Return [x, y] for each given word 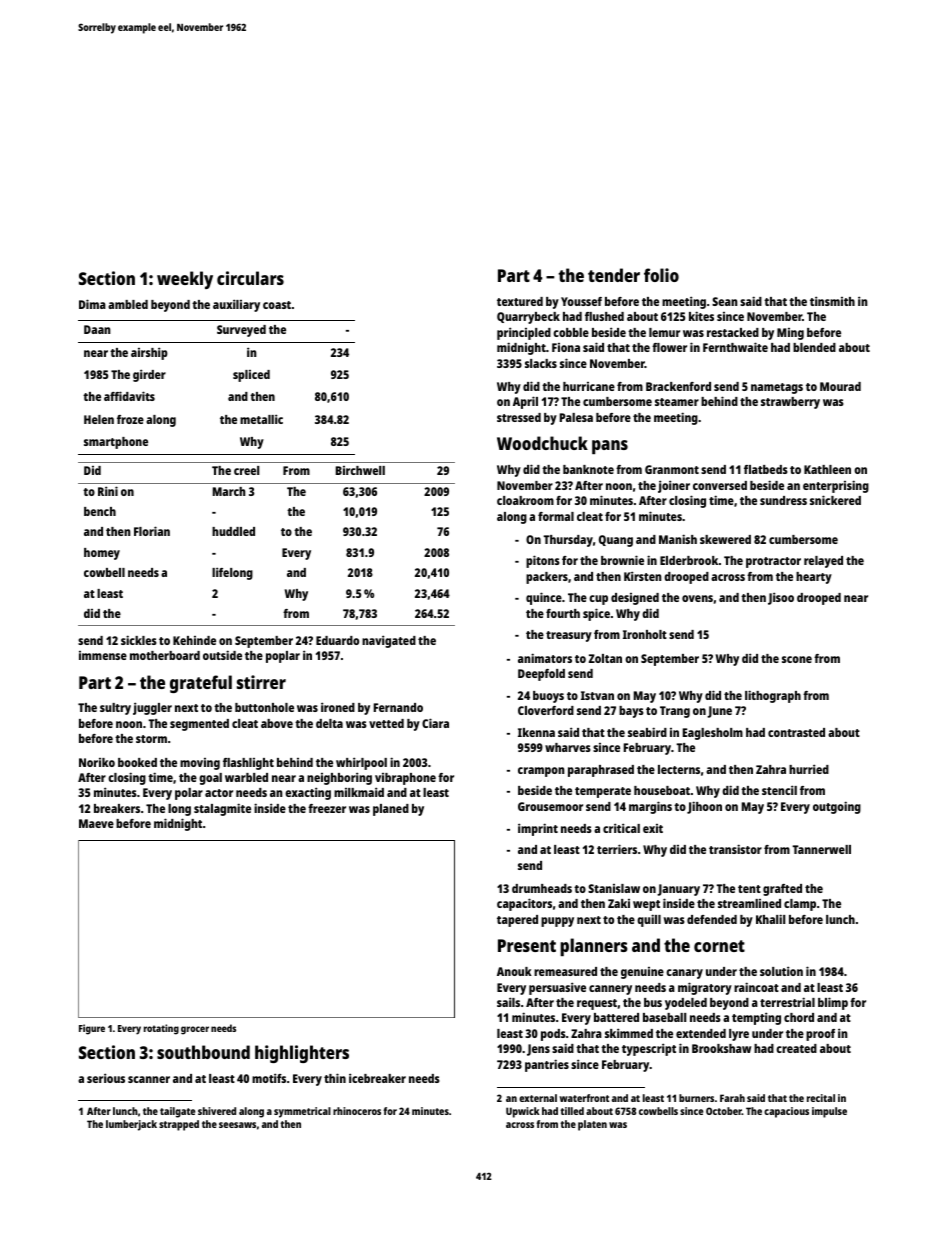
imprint [538, 829]
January [678, 890]
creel [246, 470]
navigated [389, 641]
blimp [833, 1003]
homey [102, 554]
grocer [195, 1030]
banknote [588, 469]
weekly [185, 280]
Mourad [840, 386]
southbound [203, 1052]
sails [508, 1002]
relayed [823, 562]
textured [520, 301]
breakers [117, 808]
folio [661, 275]
